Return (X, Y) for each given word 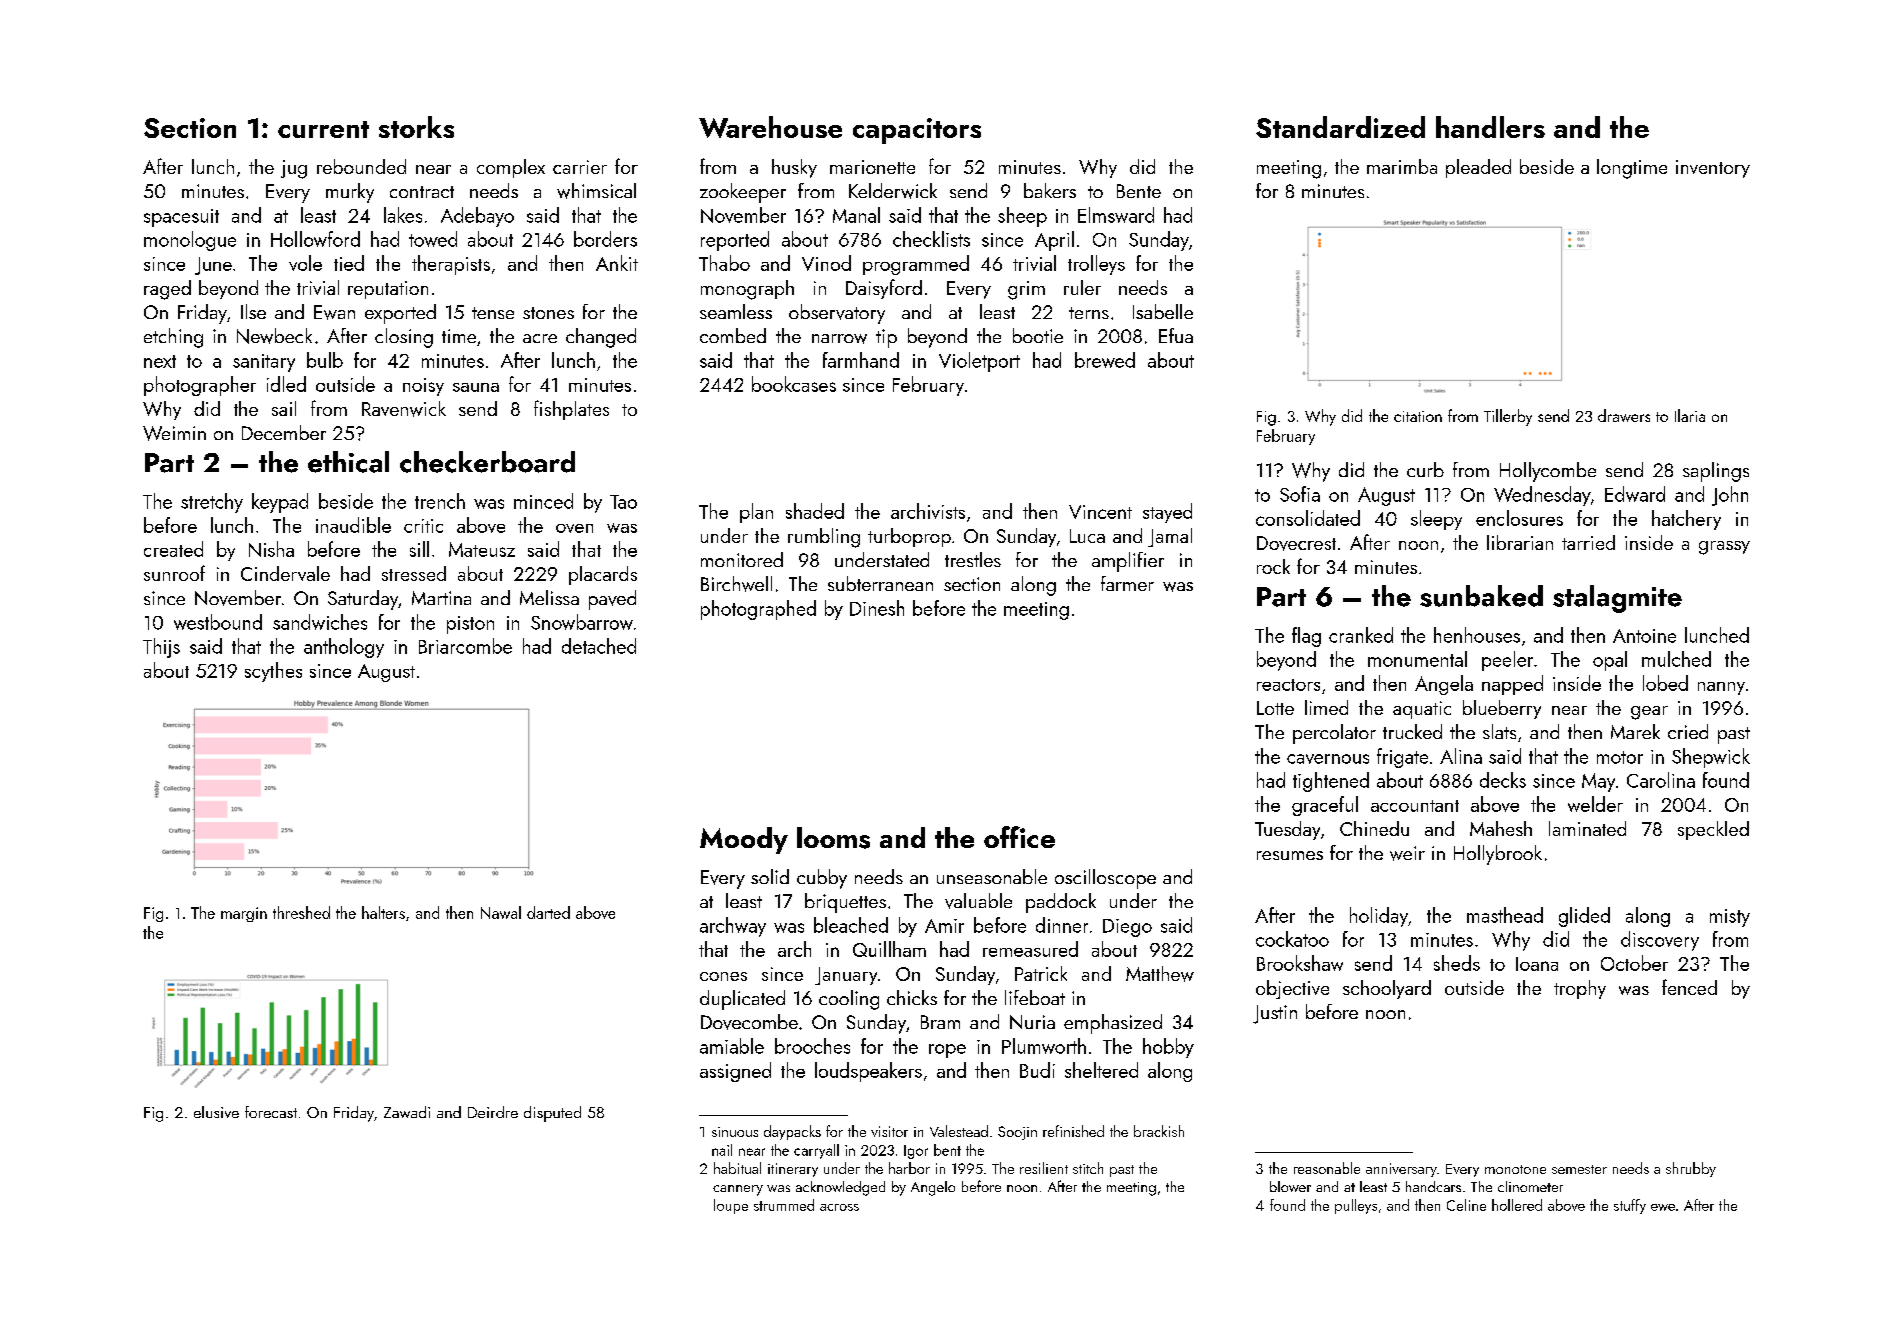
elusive (216, 1112)
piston (470, 625)
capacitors (917, 131)
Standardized (1340, 127)
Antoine (1644, 636)
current (323, 129)
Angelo (933, 1188)
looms (833, 838)
